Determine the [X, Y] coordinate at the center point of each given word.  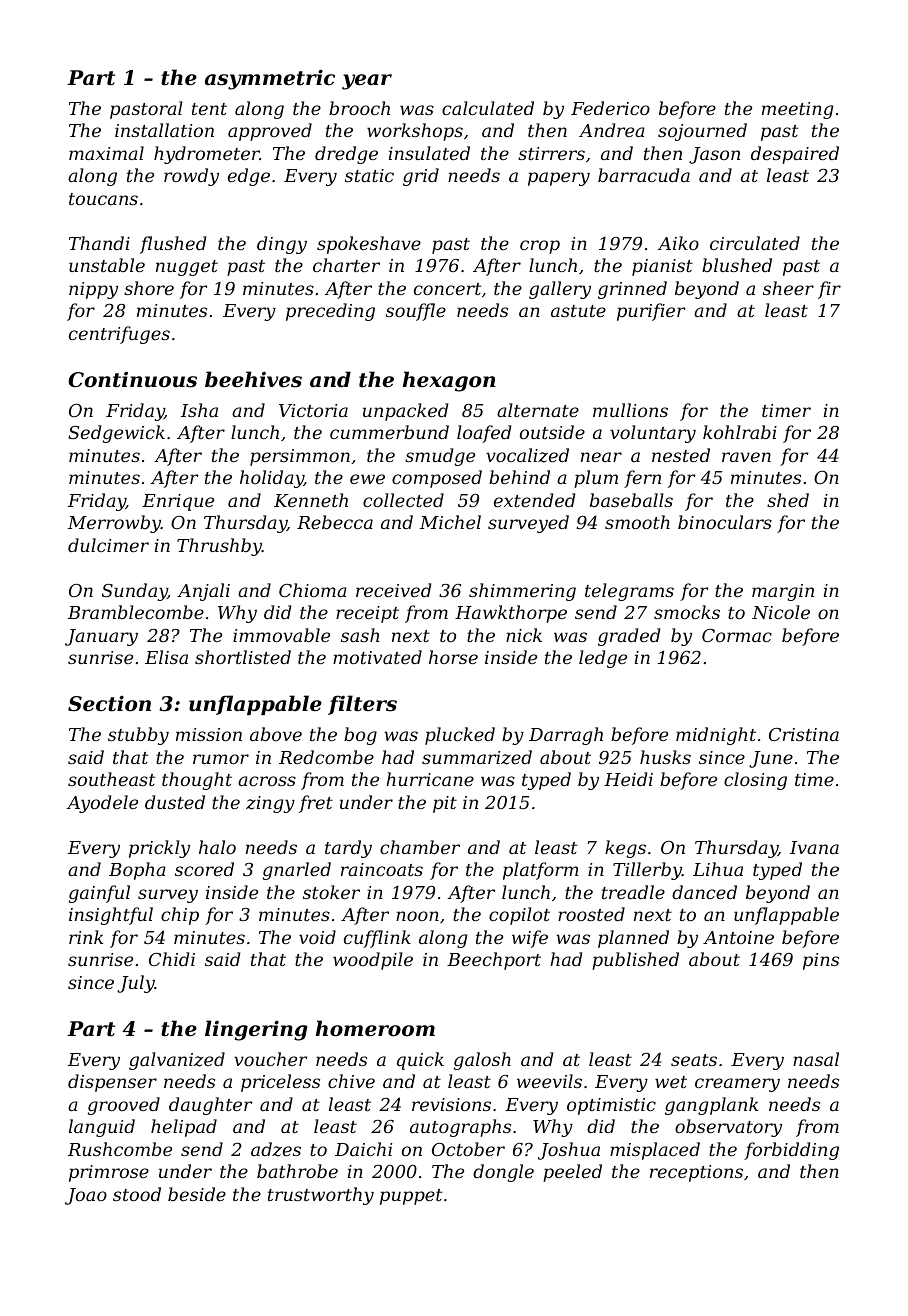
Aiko [678, 243]
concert [447, 289]
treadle [633, 892]
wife [530, 939]
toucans [103, 199]
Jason [714, 155]
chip [180, 916]
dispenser [112, 1083]
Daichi [363, 1149]
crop [540, 247]
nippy [93, 290]
